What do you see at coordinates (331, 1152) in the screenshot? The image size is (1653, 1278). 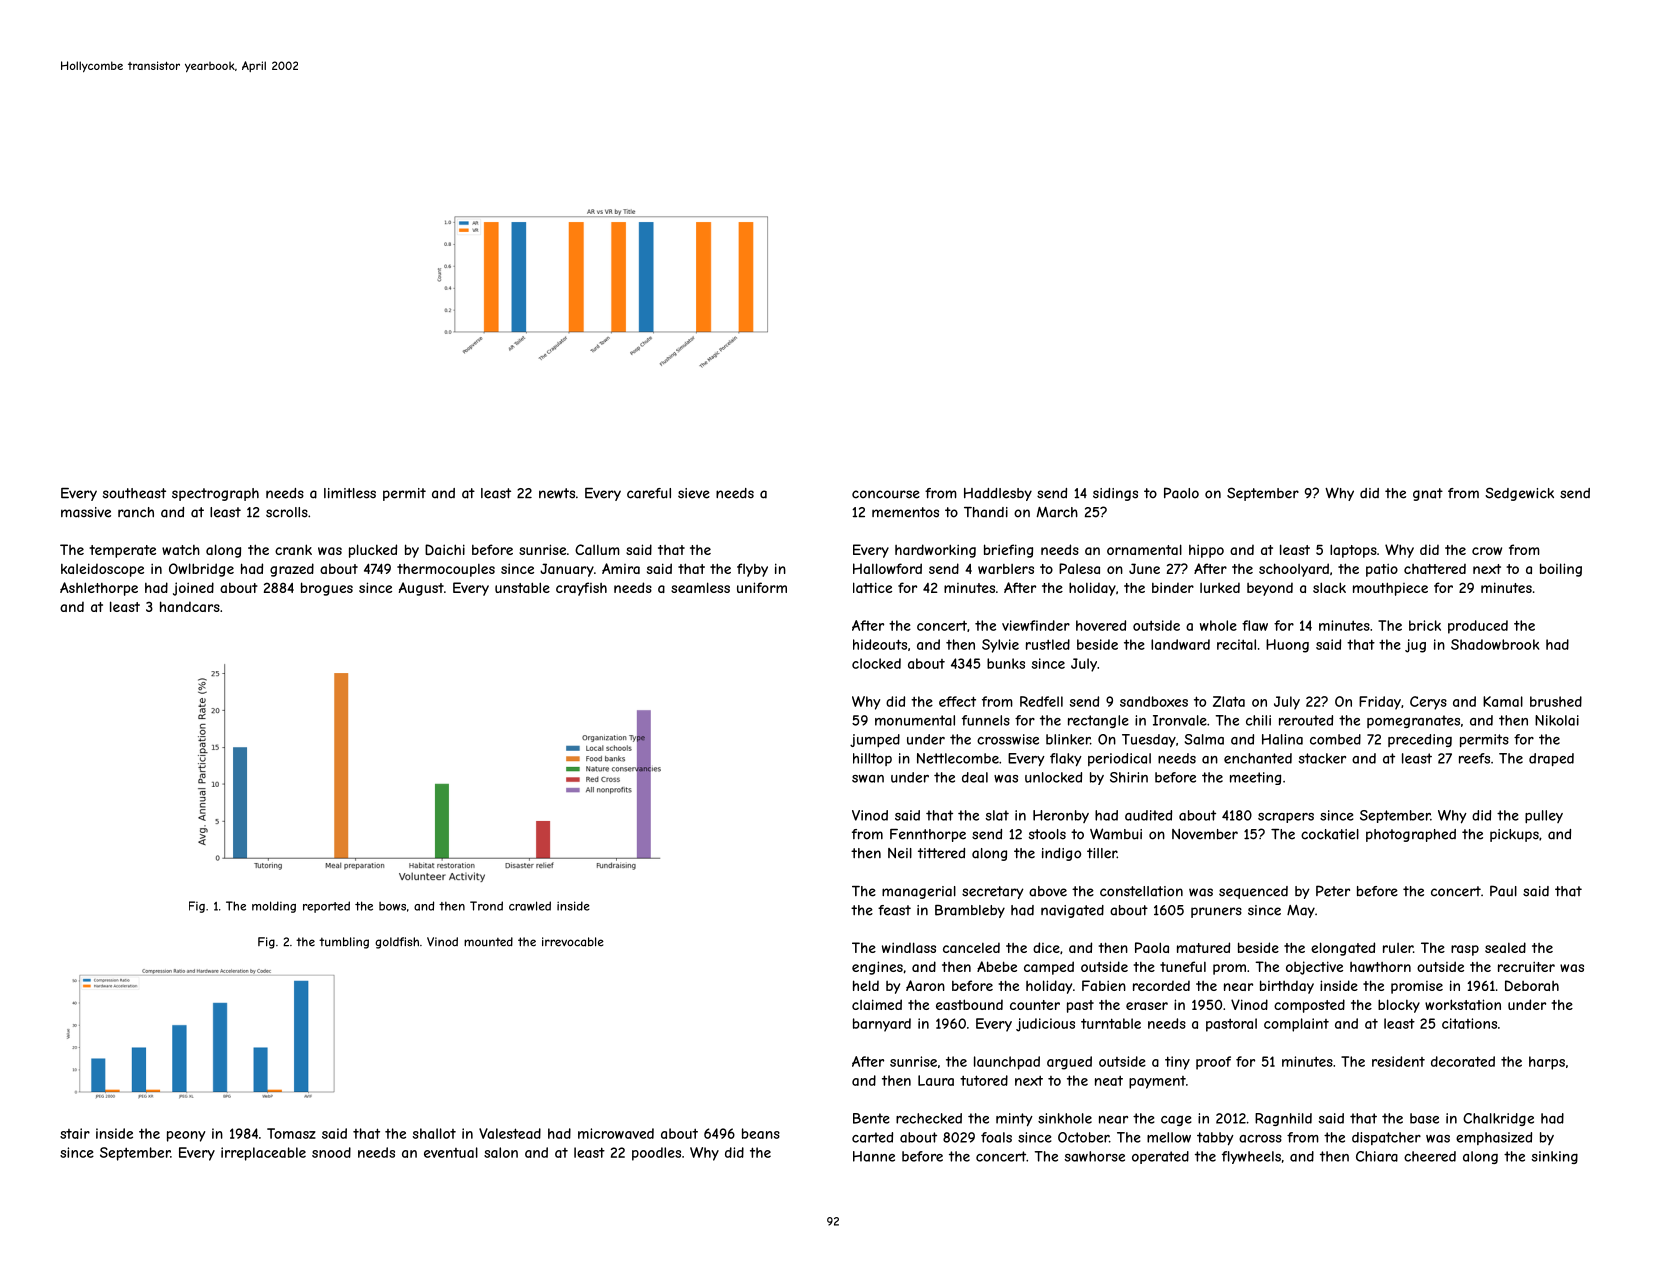 I see `snood` at bounding box center [331, 1152].
